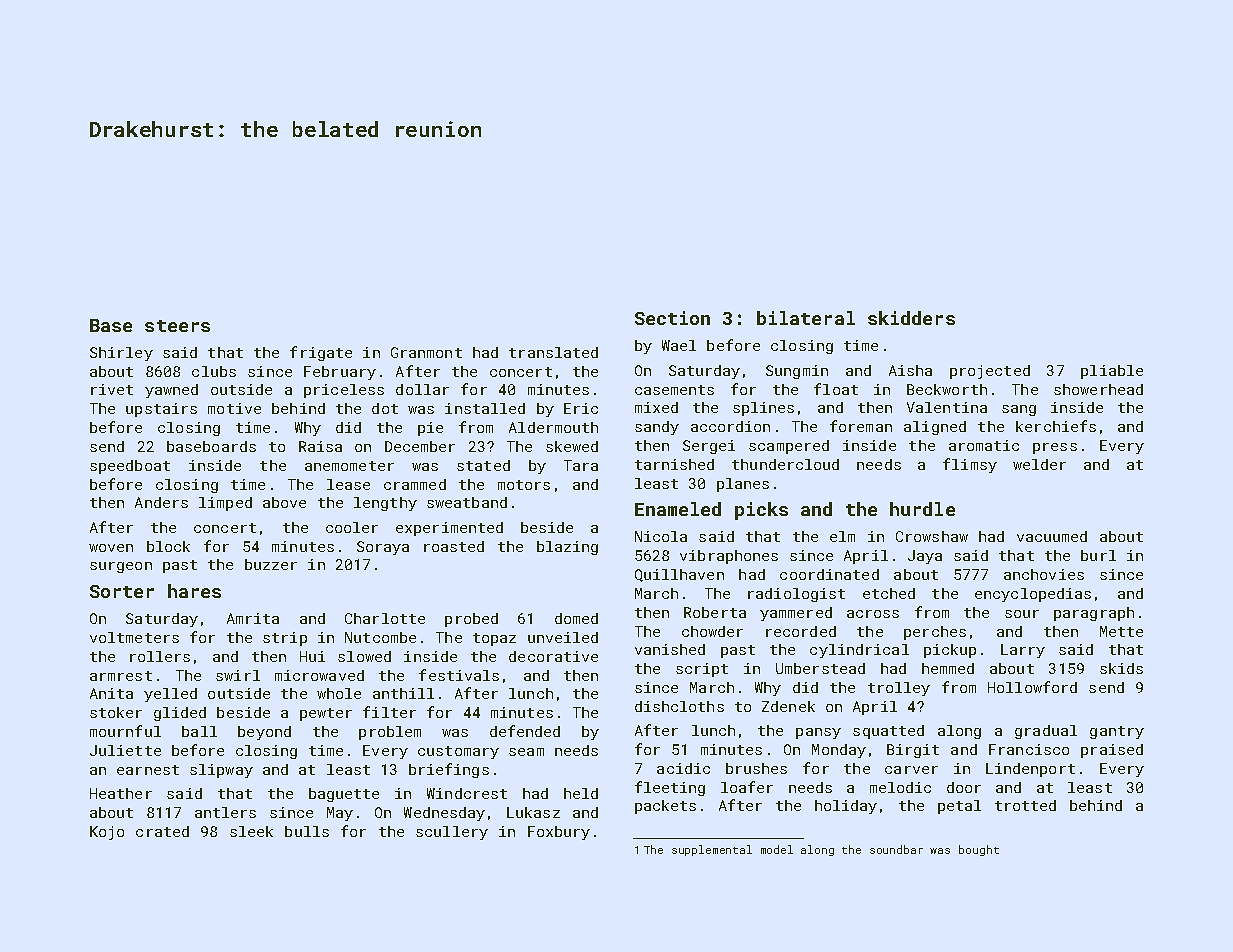 The image size is (1233, 952). Describe the element at coordinates (194, 591) in the page. I see `hares` at that location.
